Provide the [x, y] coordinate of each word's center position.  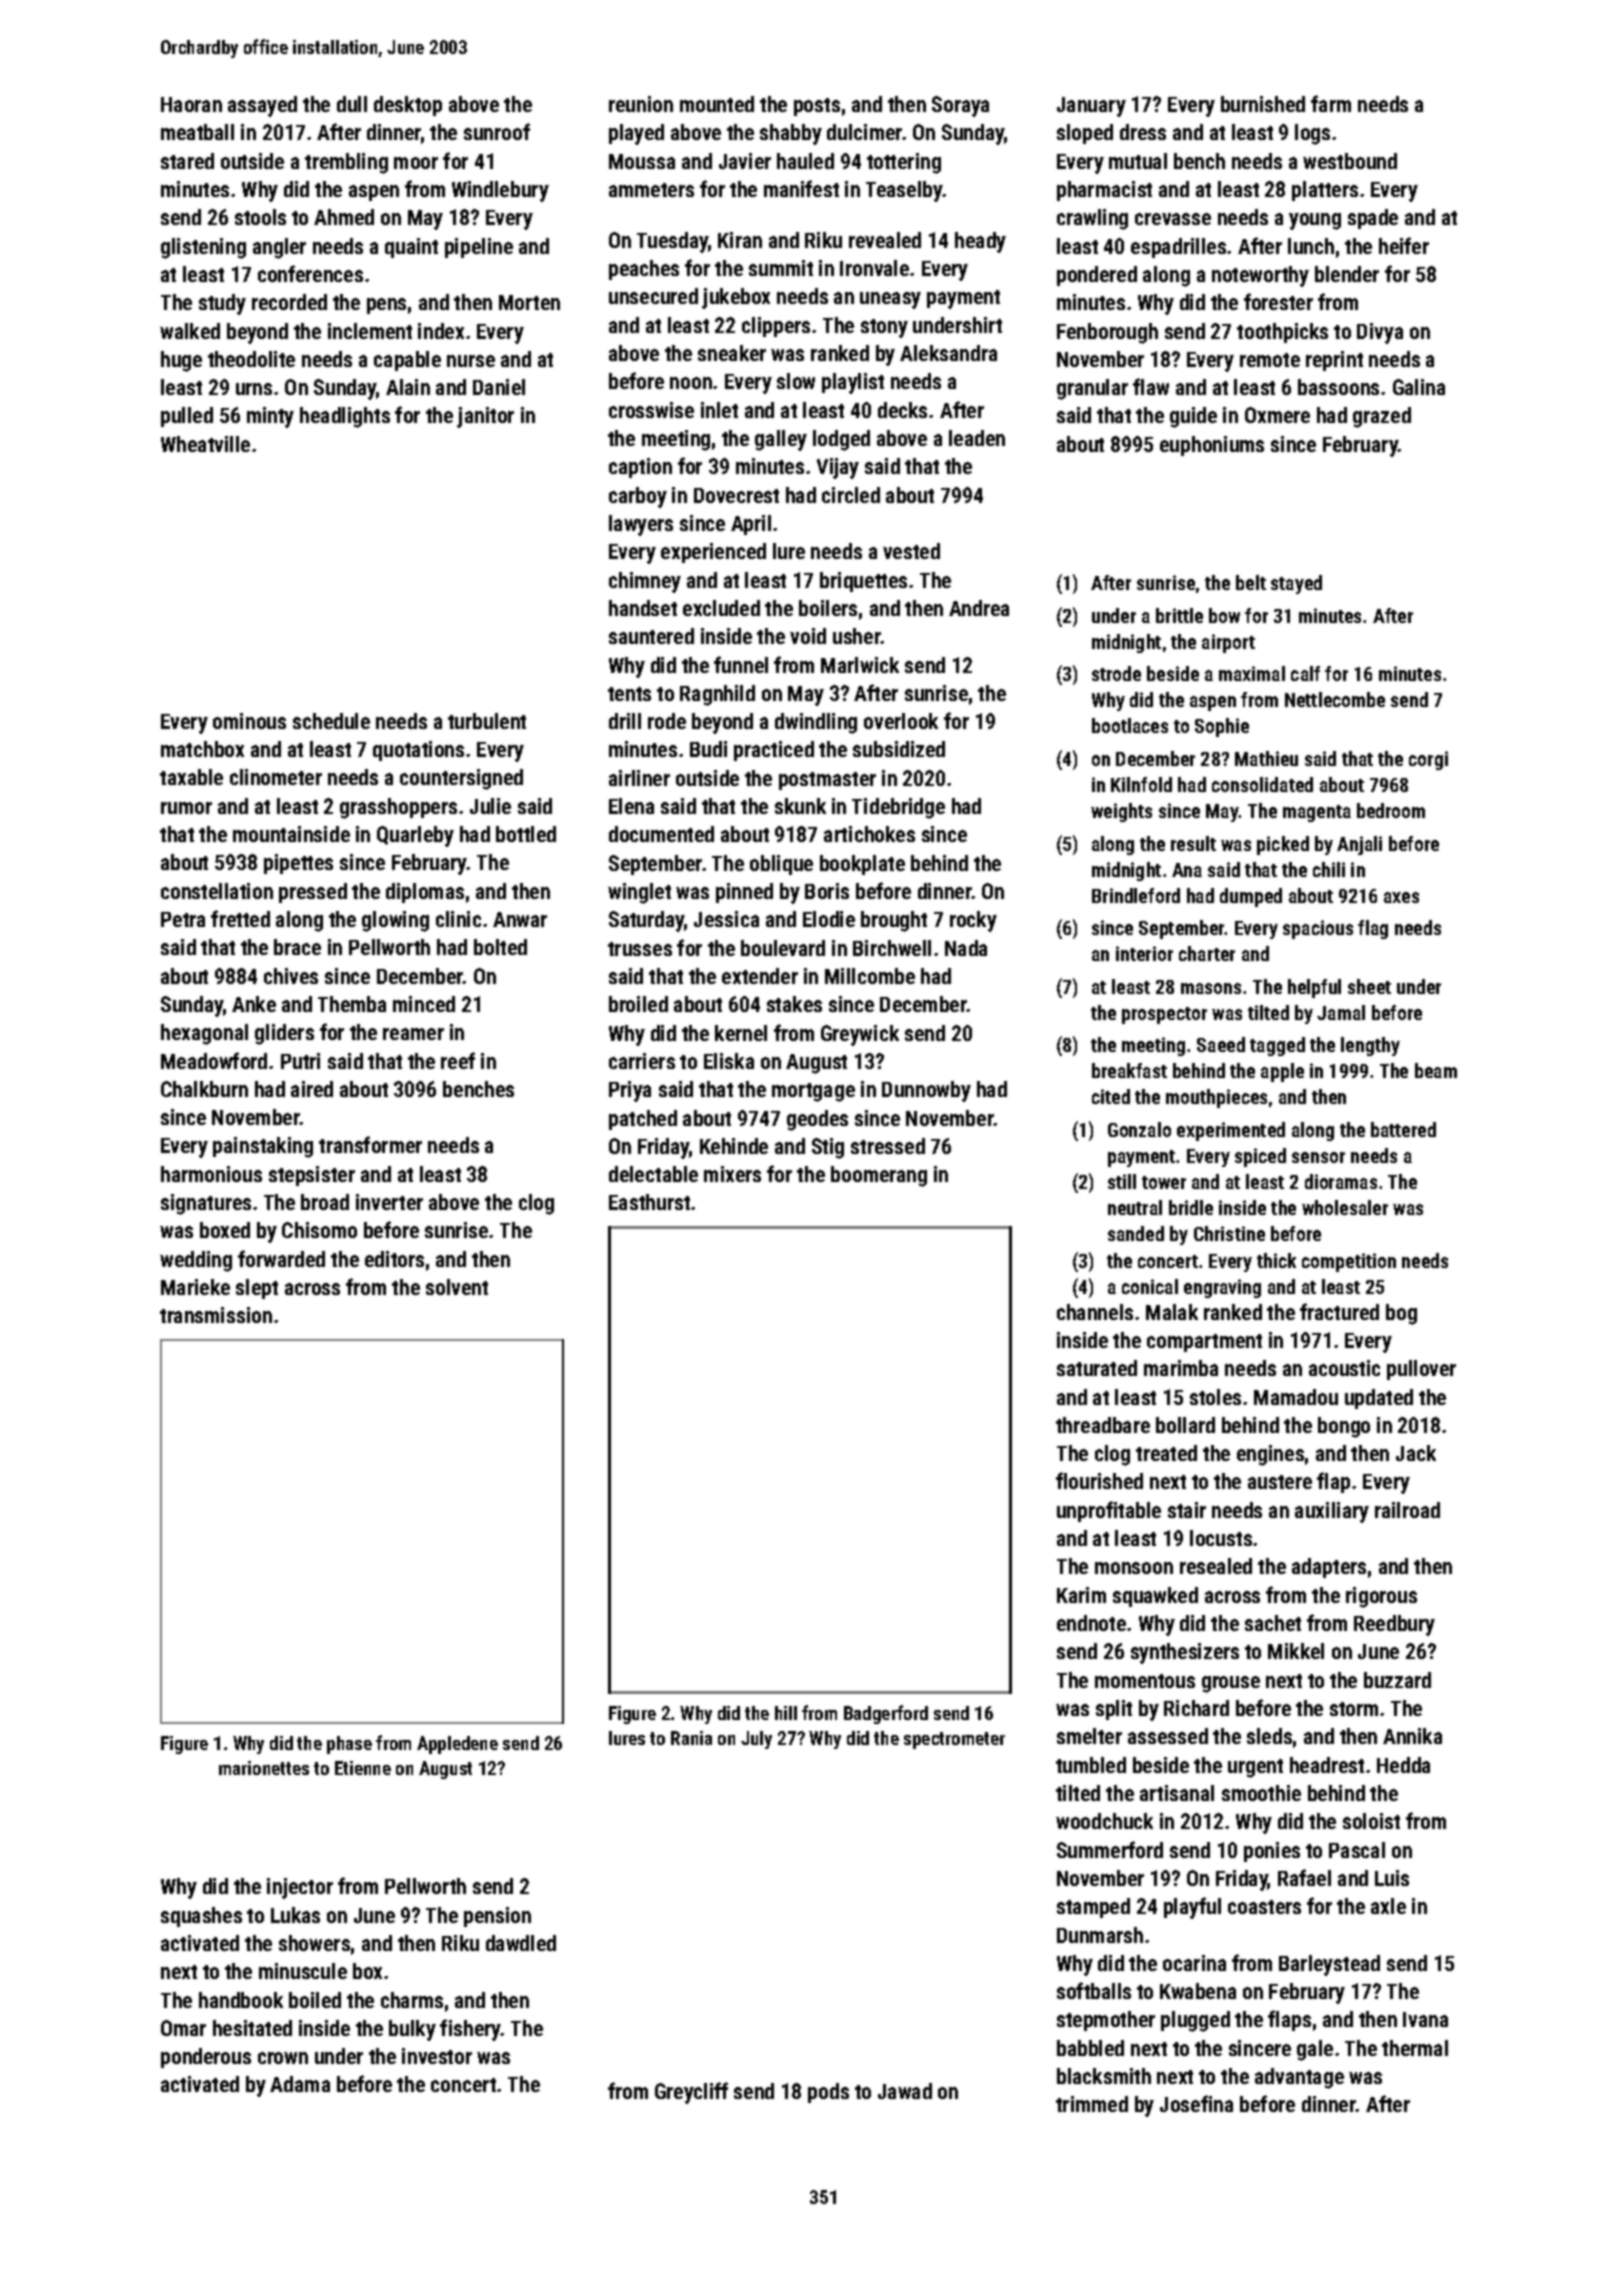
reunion [641, 104]
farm [1331, 103]
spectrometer [954, 1740]
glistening [203, 248]
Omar [183, 2028]
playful [1192, 1908]
